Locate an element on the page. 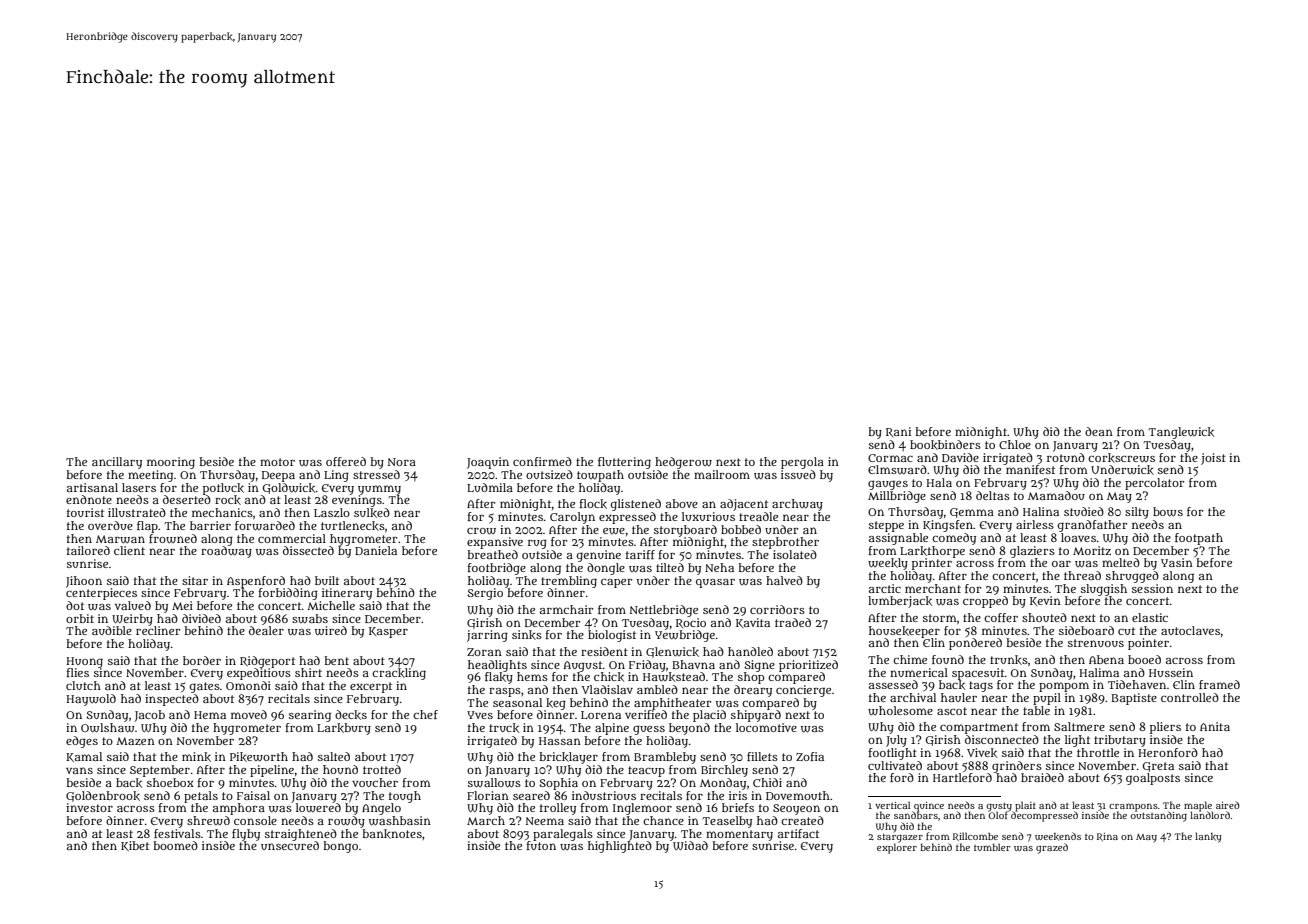 The image size is (1308, 924). Carolyn is located at coordinates (572, 518).
